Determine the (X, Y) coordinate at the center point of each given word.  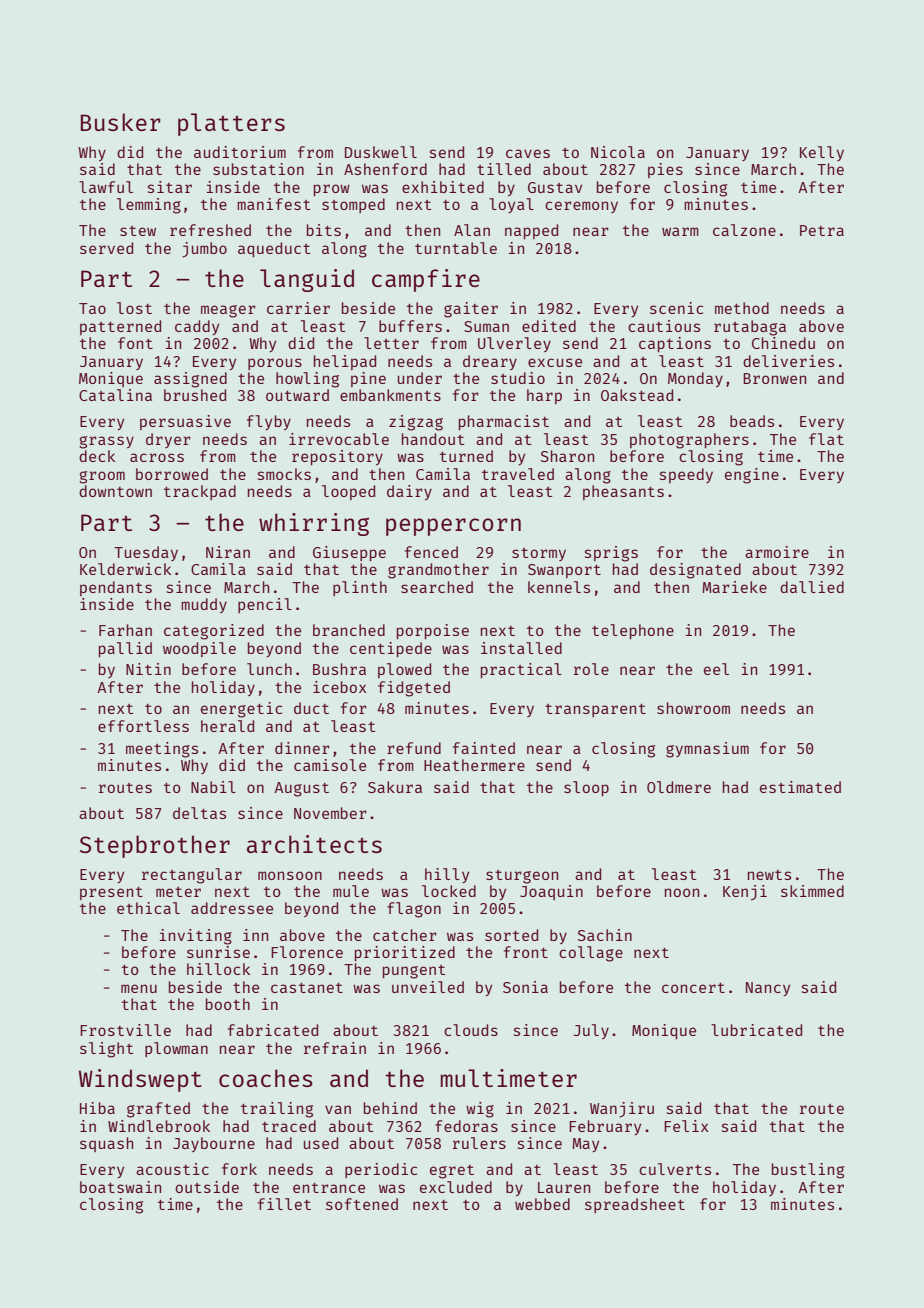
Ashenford (385, 169)
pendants (116, 588)
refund (414, 748)
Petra (822, 230)
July (591, 1031)
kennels (559, 587)
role (591, 669)
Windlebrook (159, 1126)
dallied (812, 587)
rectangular (192, 876)
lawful (106, 187)
